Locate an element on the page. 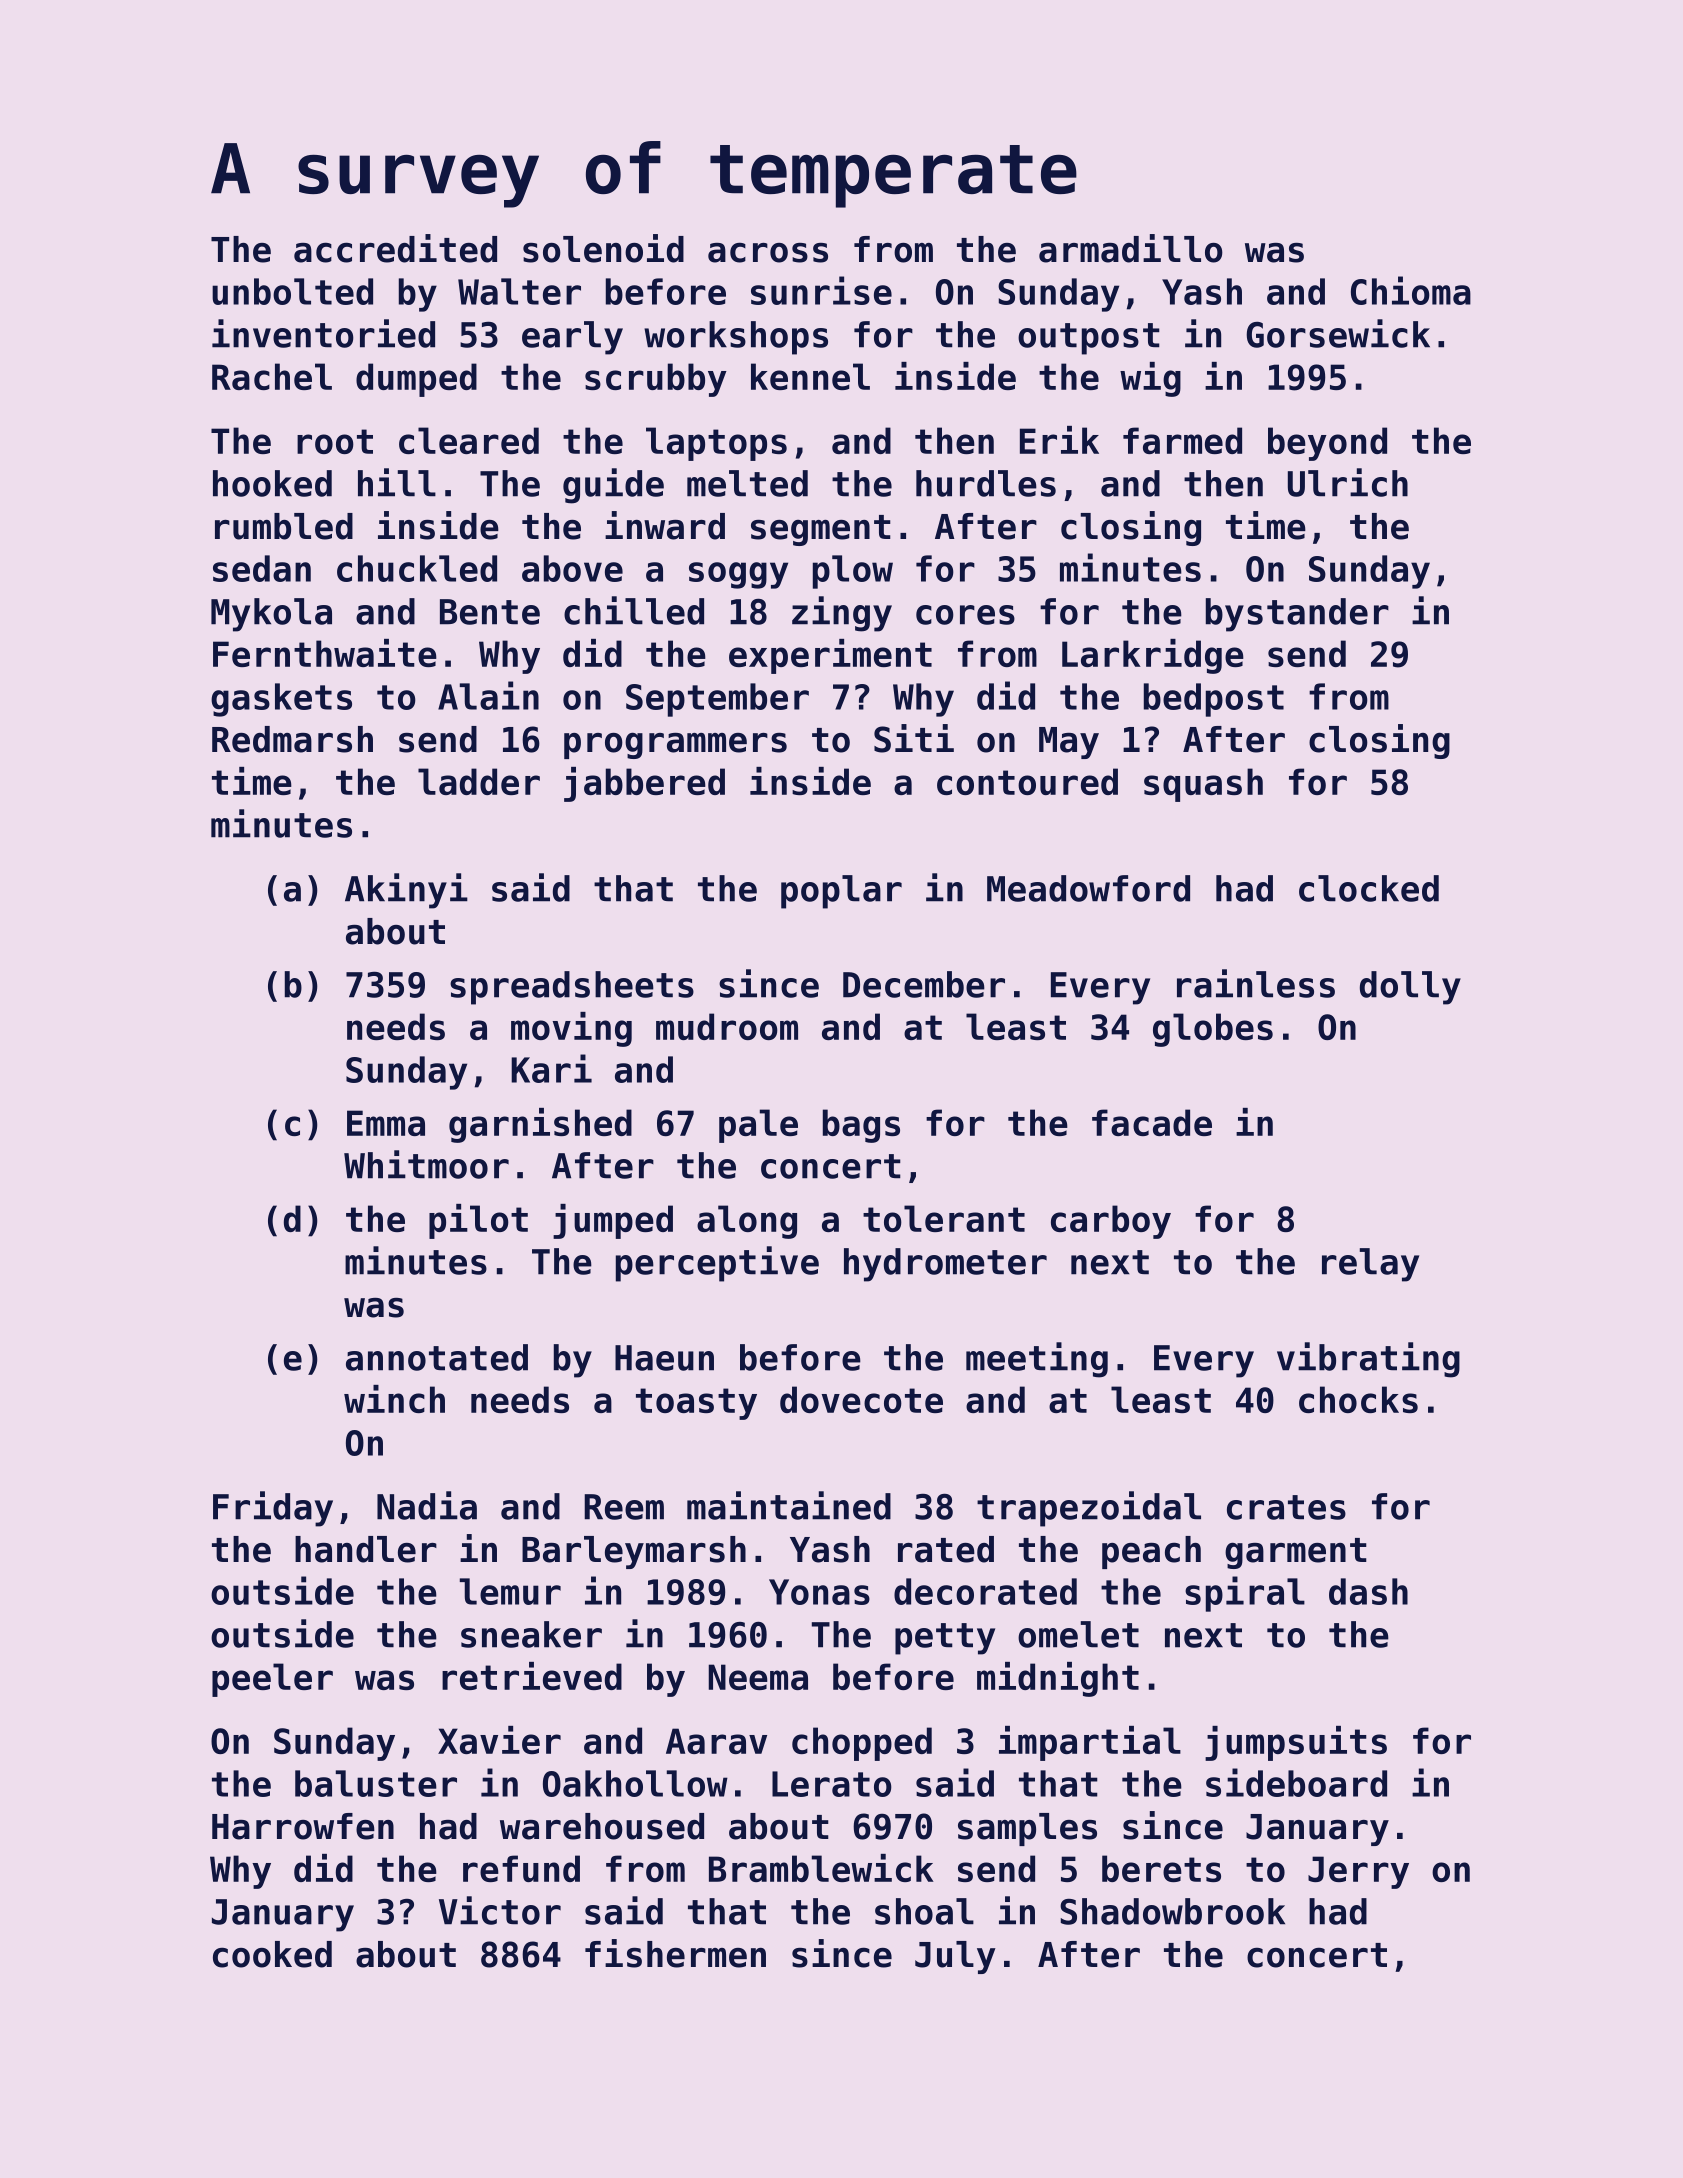  May is located at coordinates (1069, 743).
